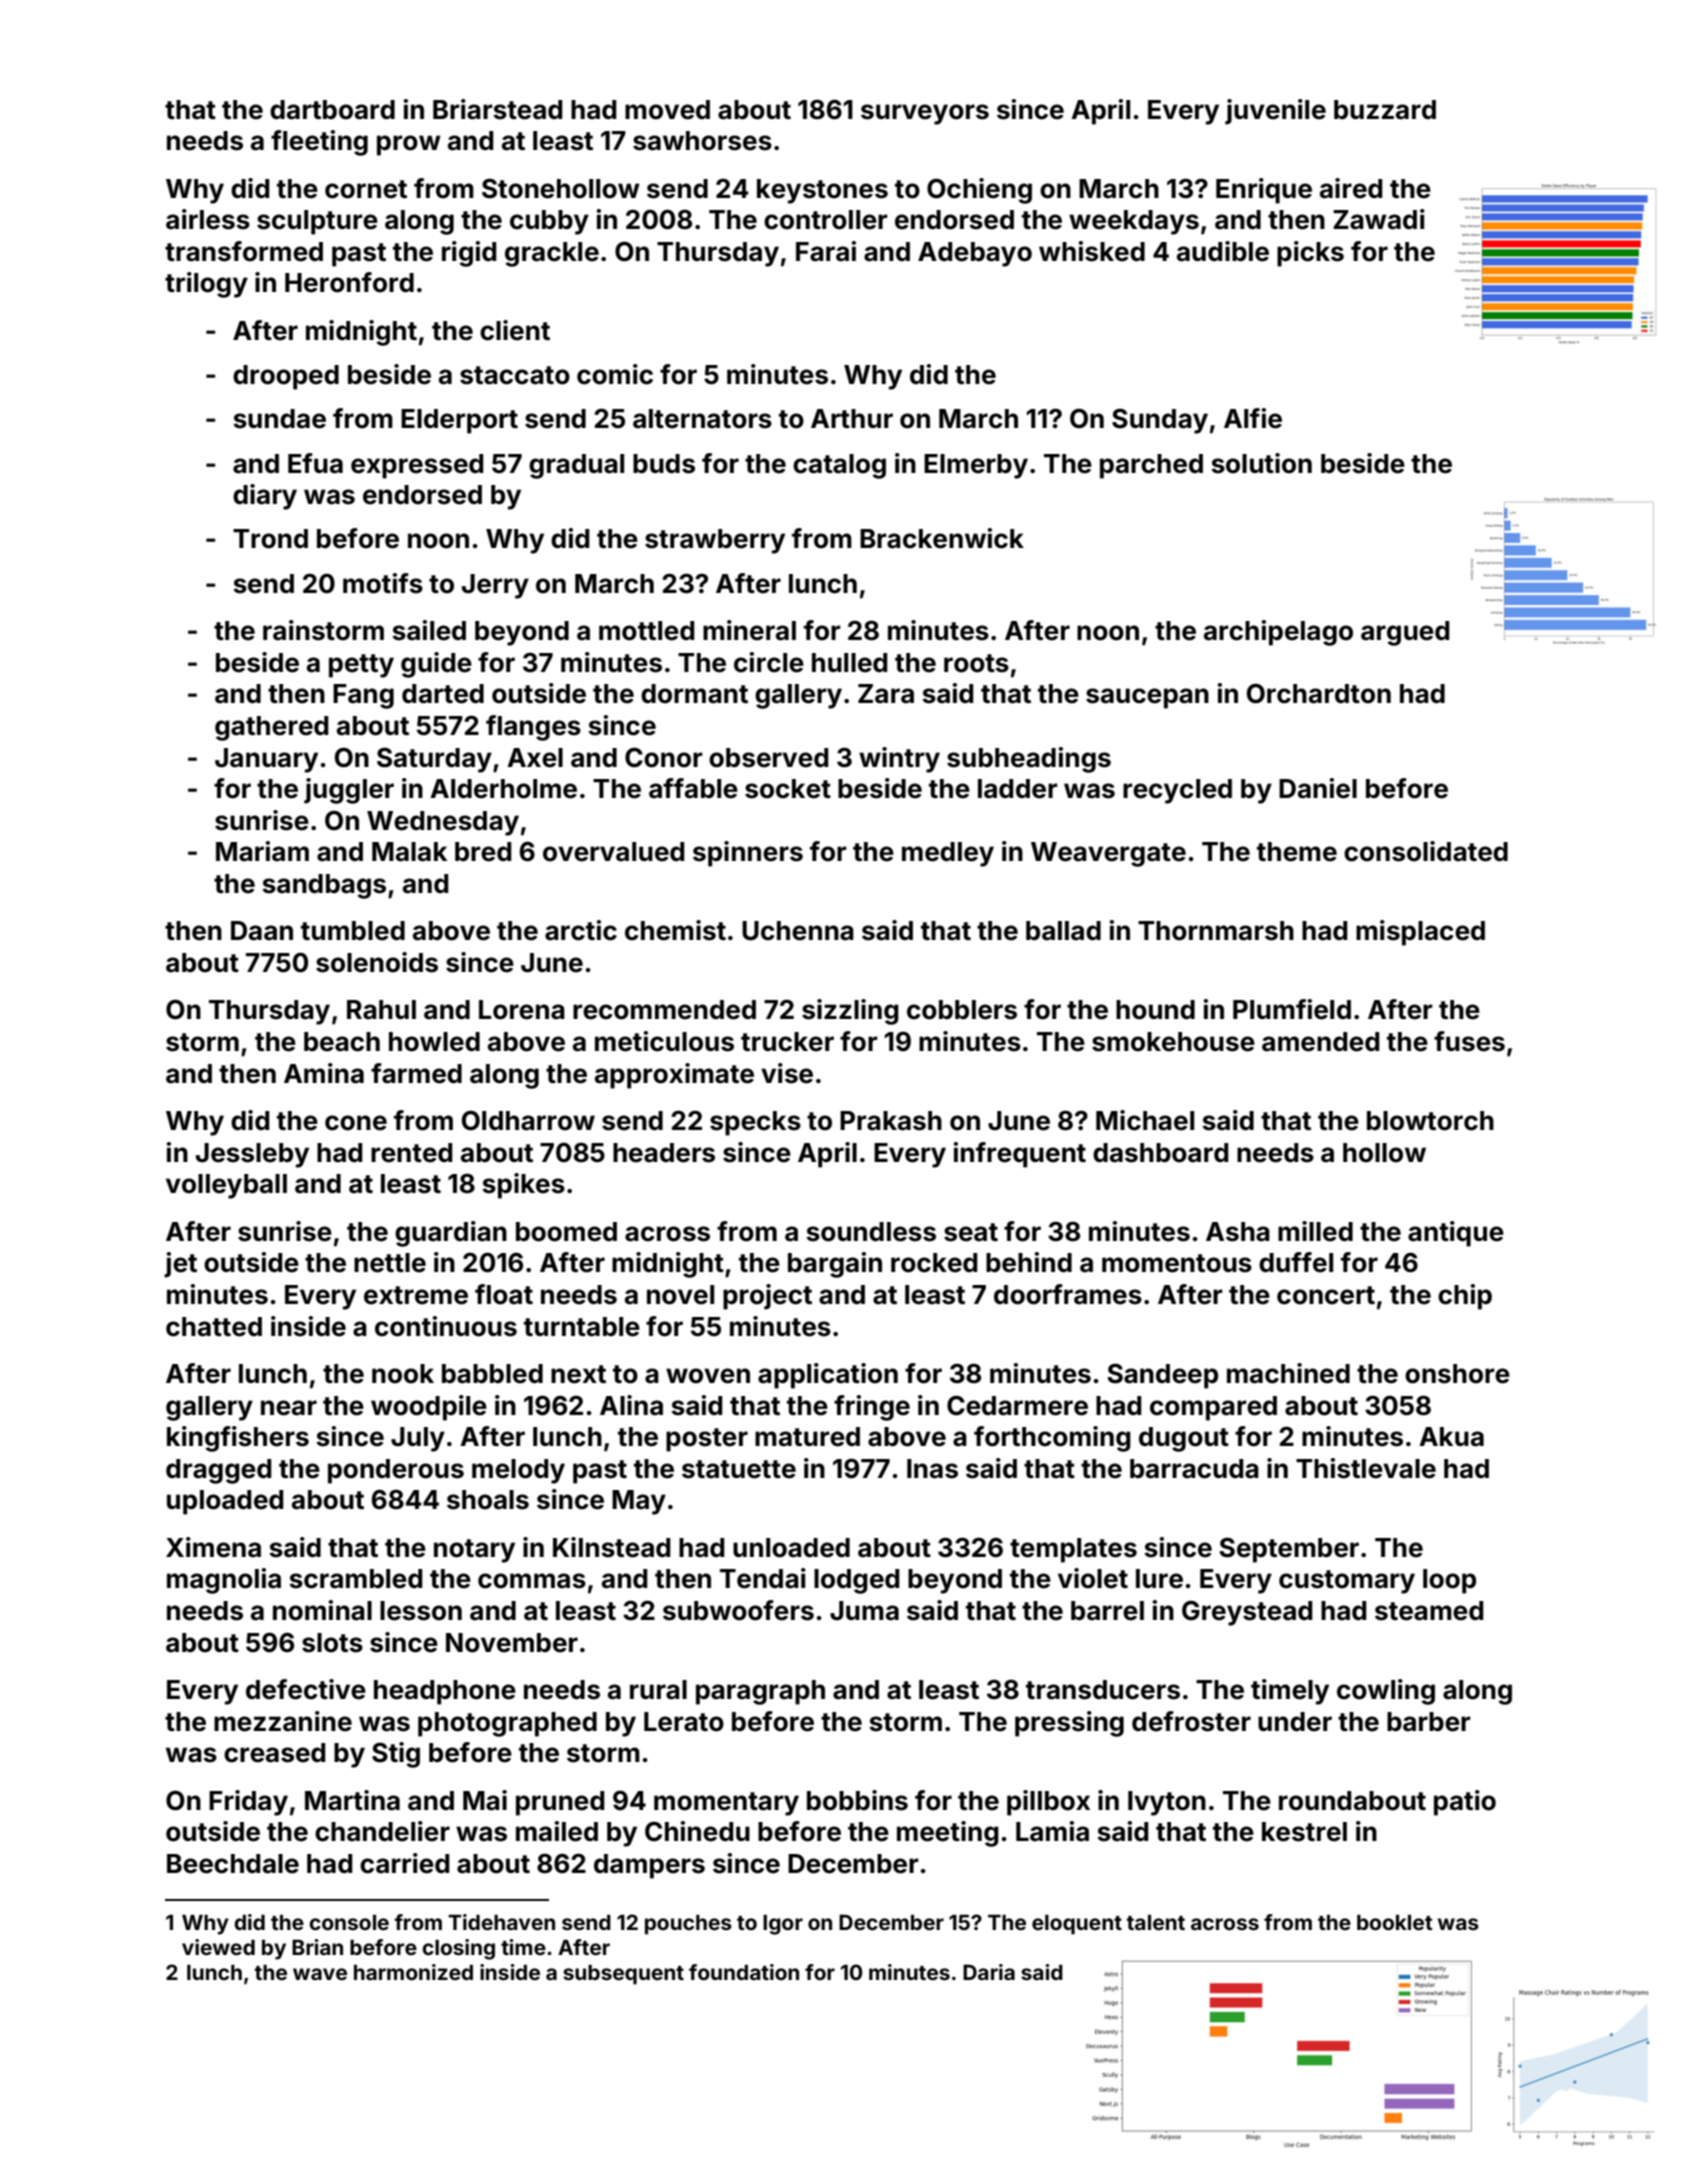 The image size is (1683, 2178). What do you see at coordinates (1017, 1405) in the document?
I see `Cedarmere` at bounding box center [1017, 1405].
